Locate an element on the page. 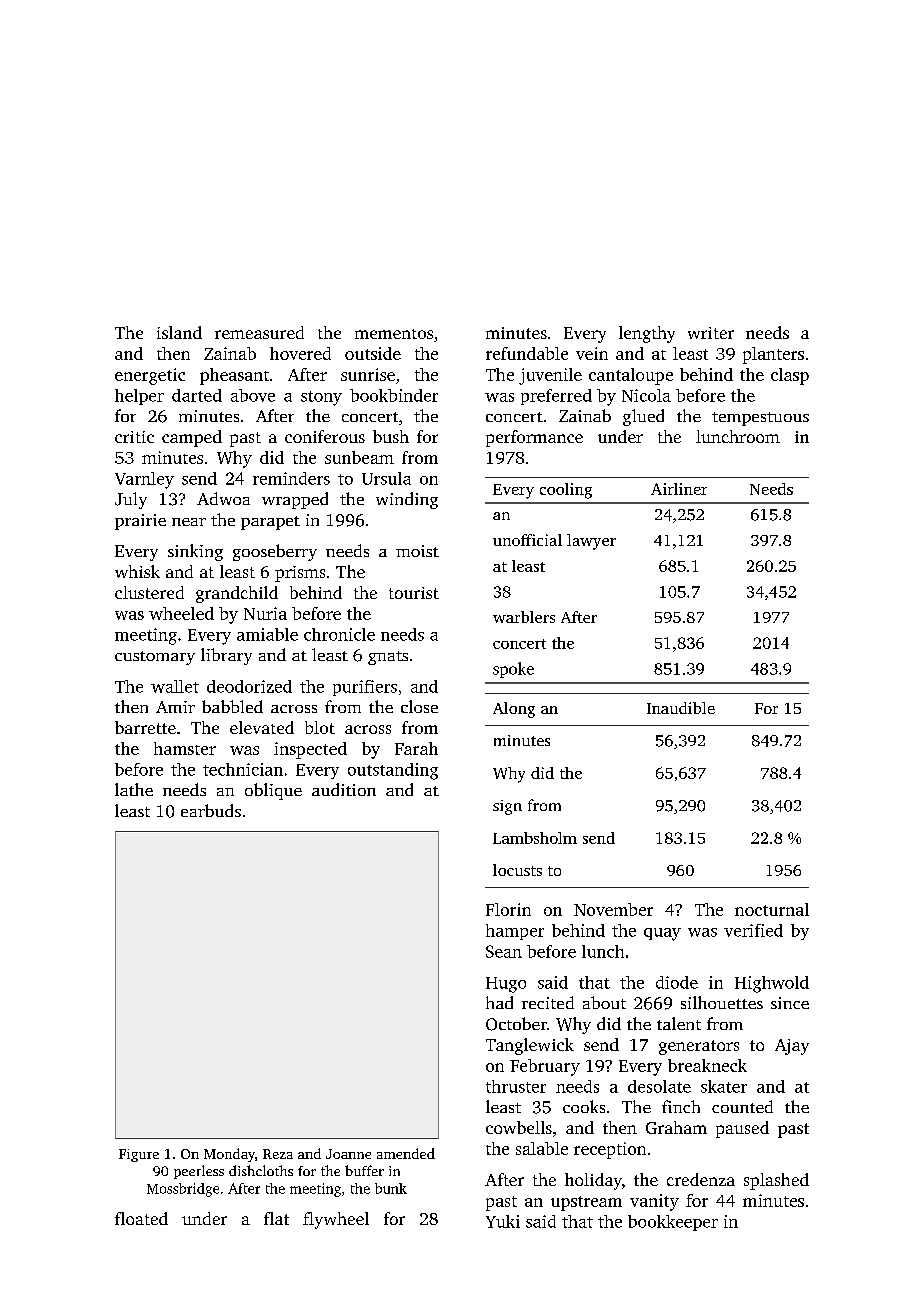 The image size is (924, 1314). close is located at coordinates (419, 706).
